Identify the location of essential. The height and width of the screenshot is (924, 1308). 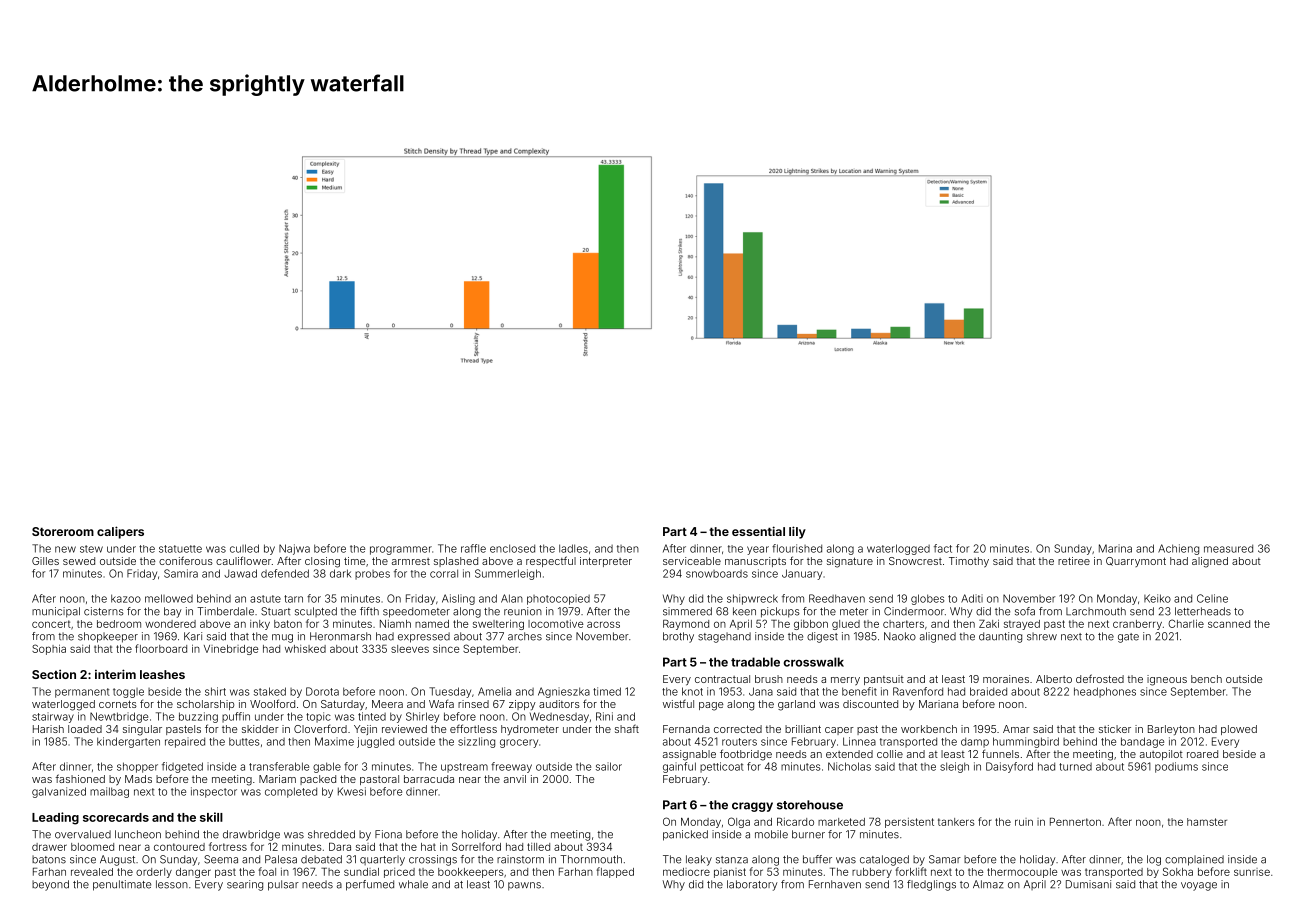
(758, 531).
